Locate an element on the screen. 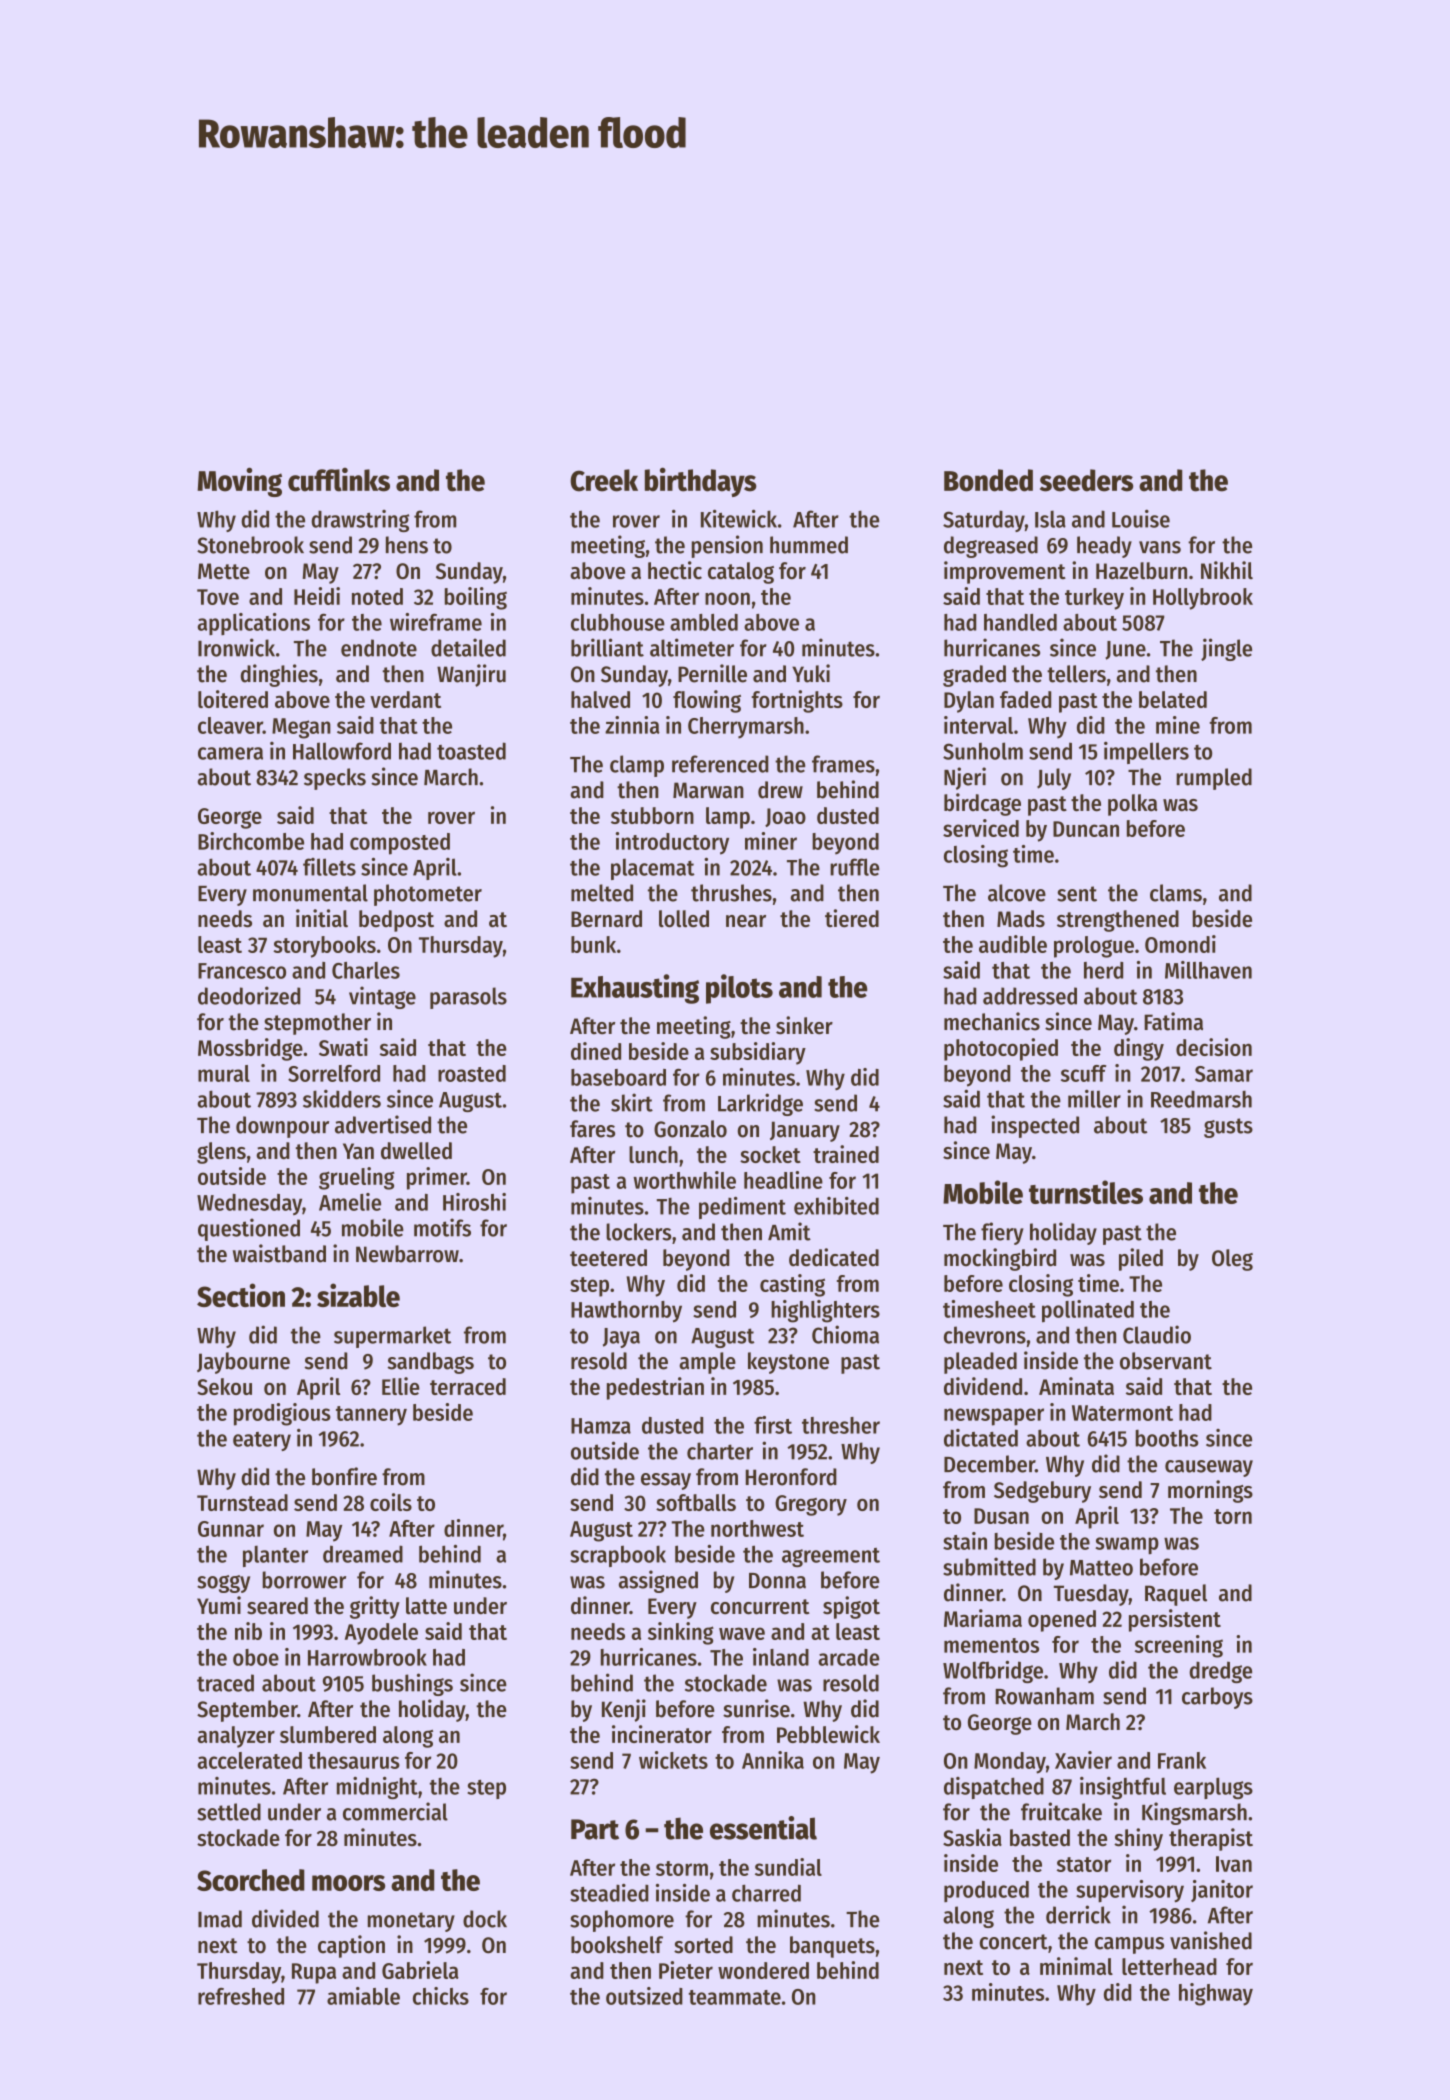 The width and height of the screenshot is (1450, 2100). Bonded is located at coordinates (988, 480).
